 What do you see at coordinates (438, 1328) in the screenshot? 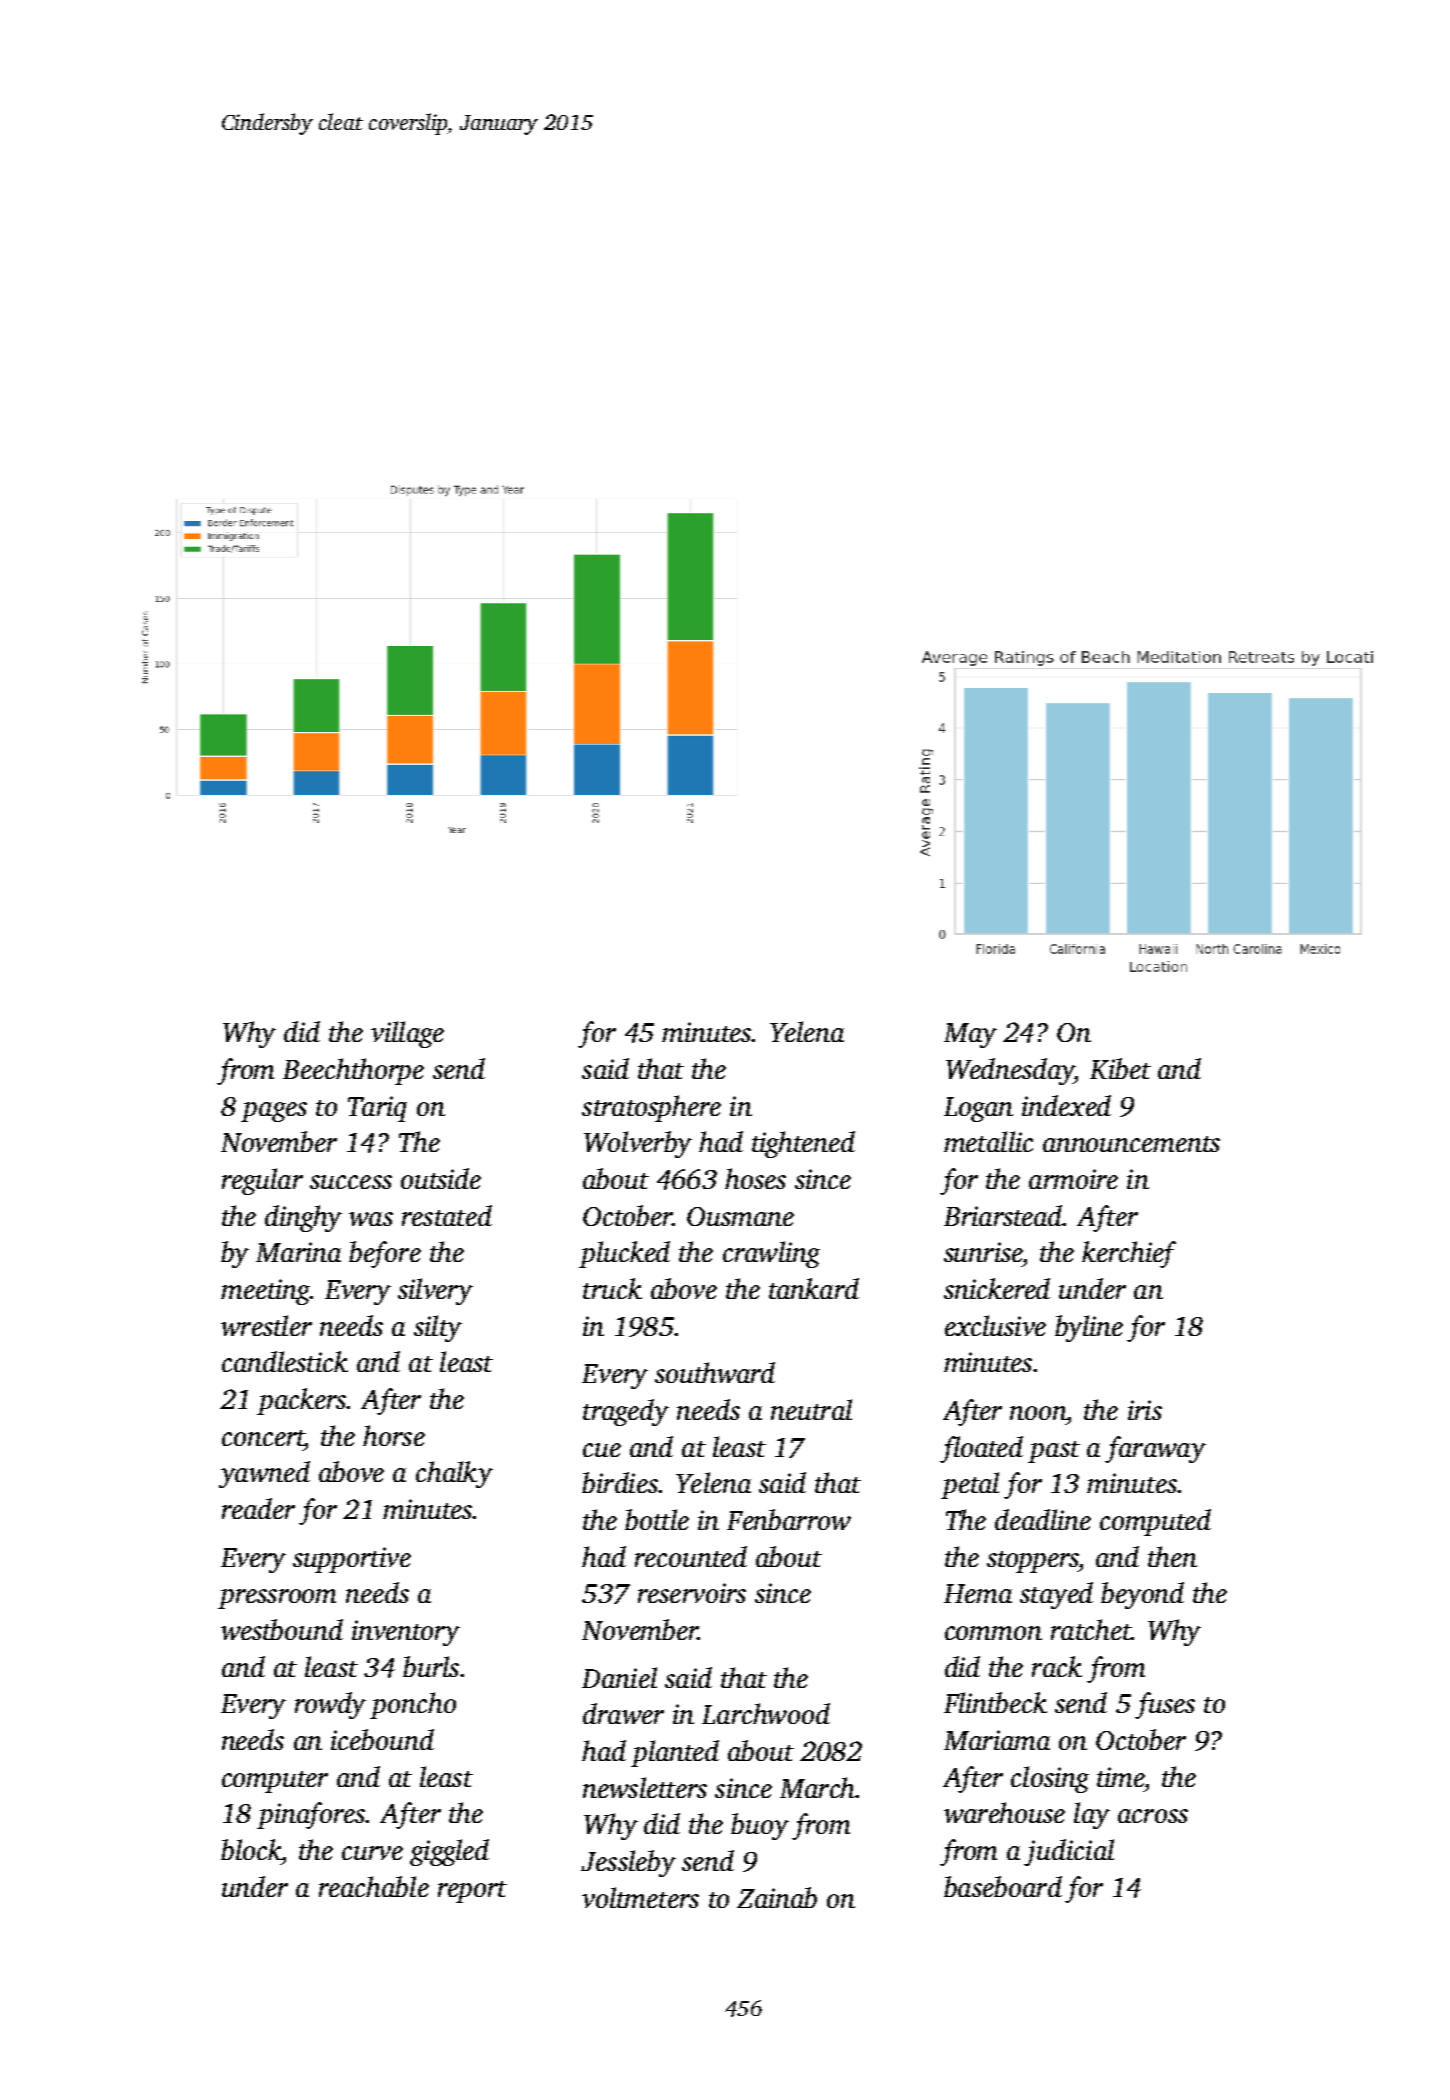
I see `silty` at bounding box center [438, 1328].
